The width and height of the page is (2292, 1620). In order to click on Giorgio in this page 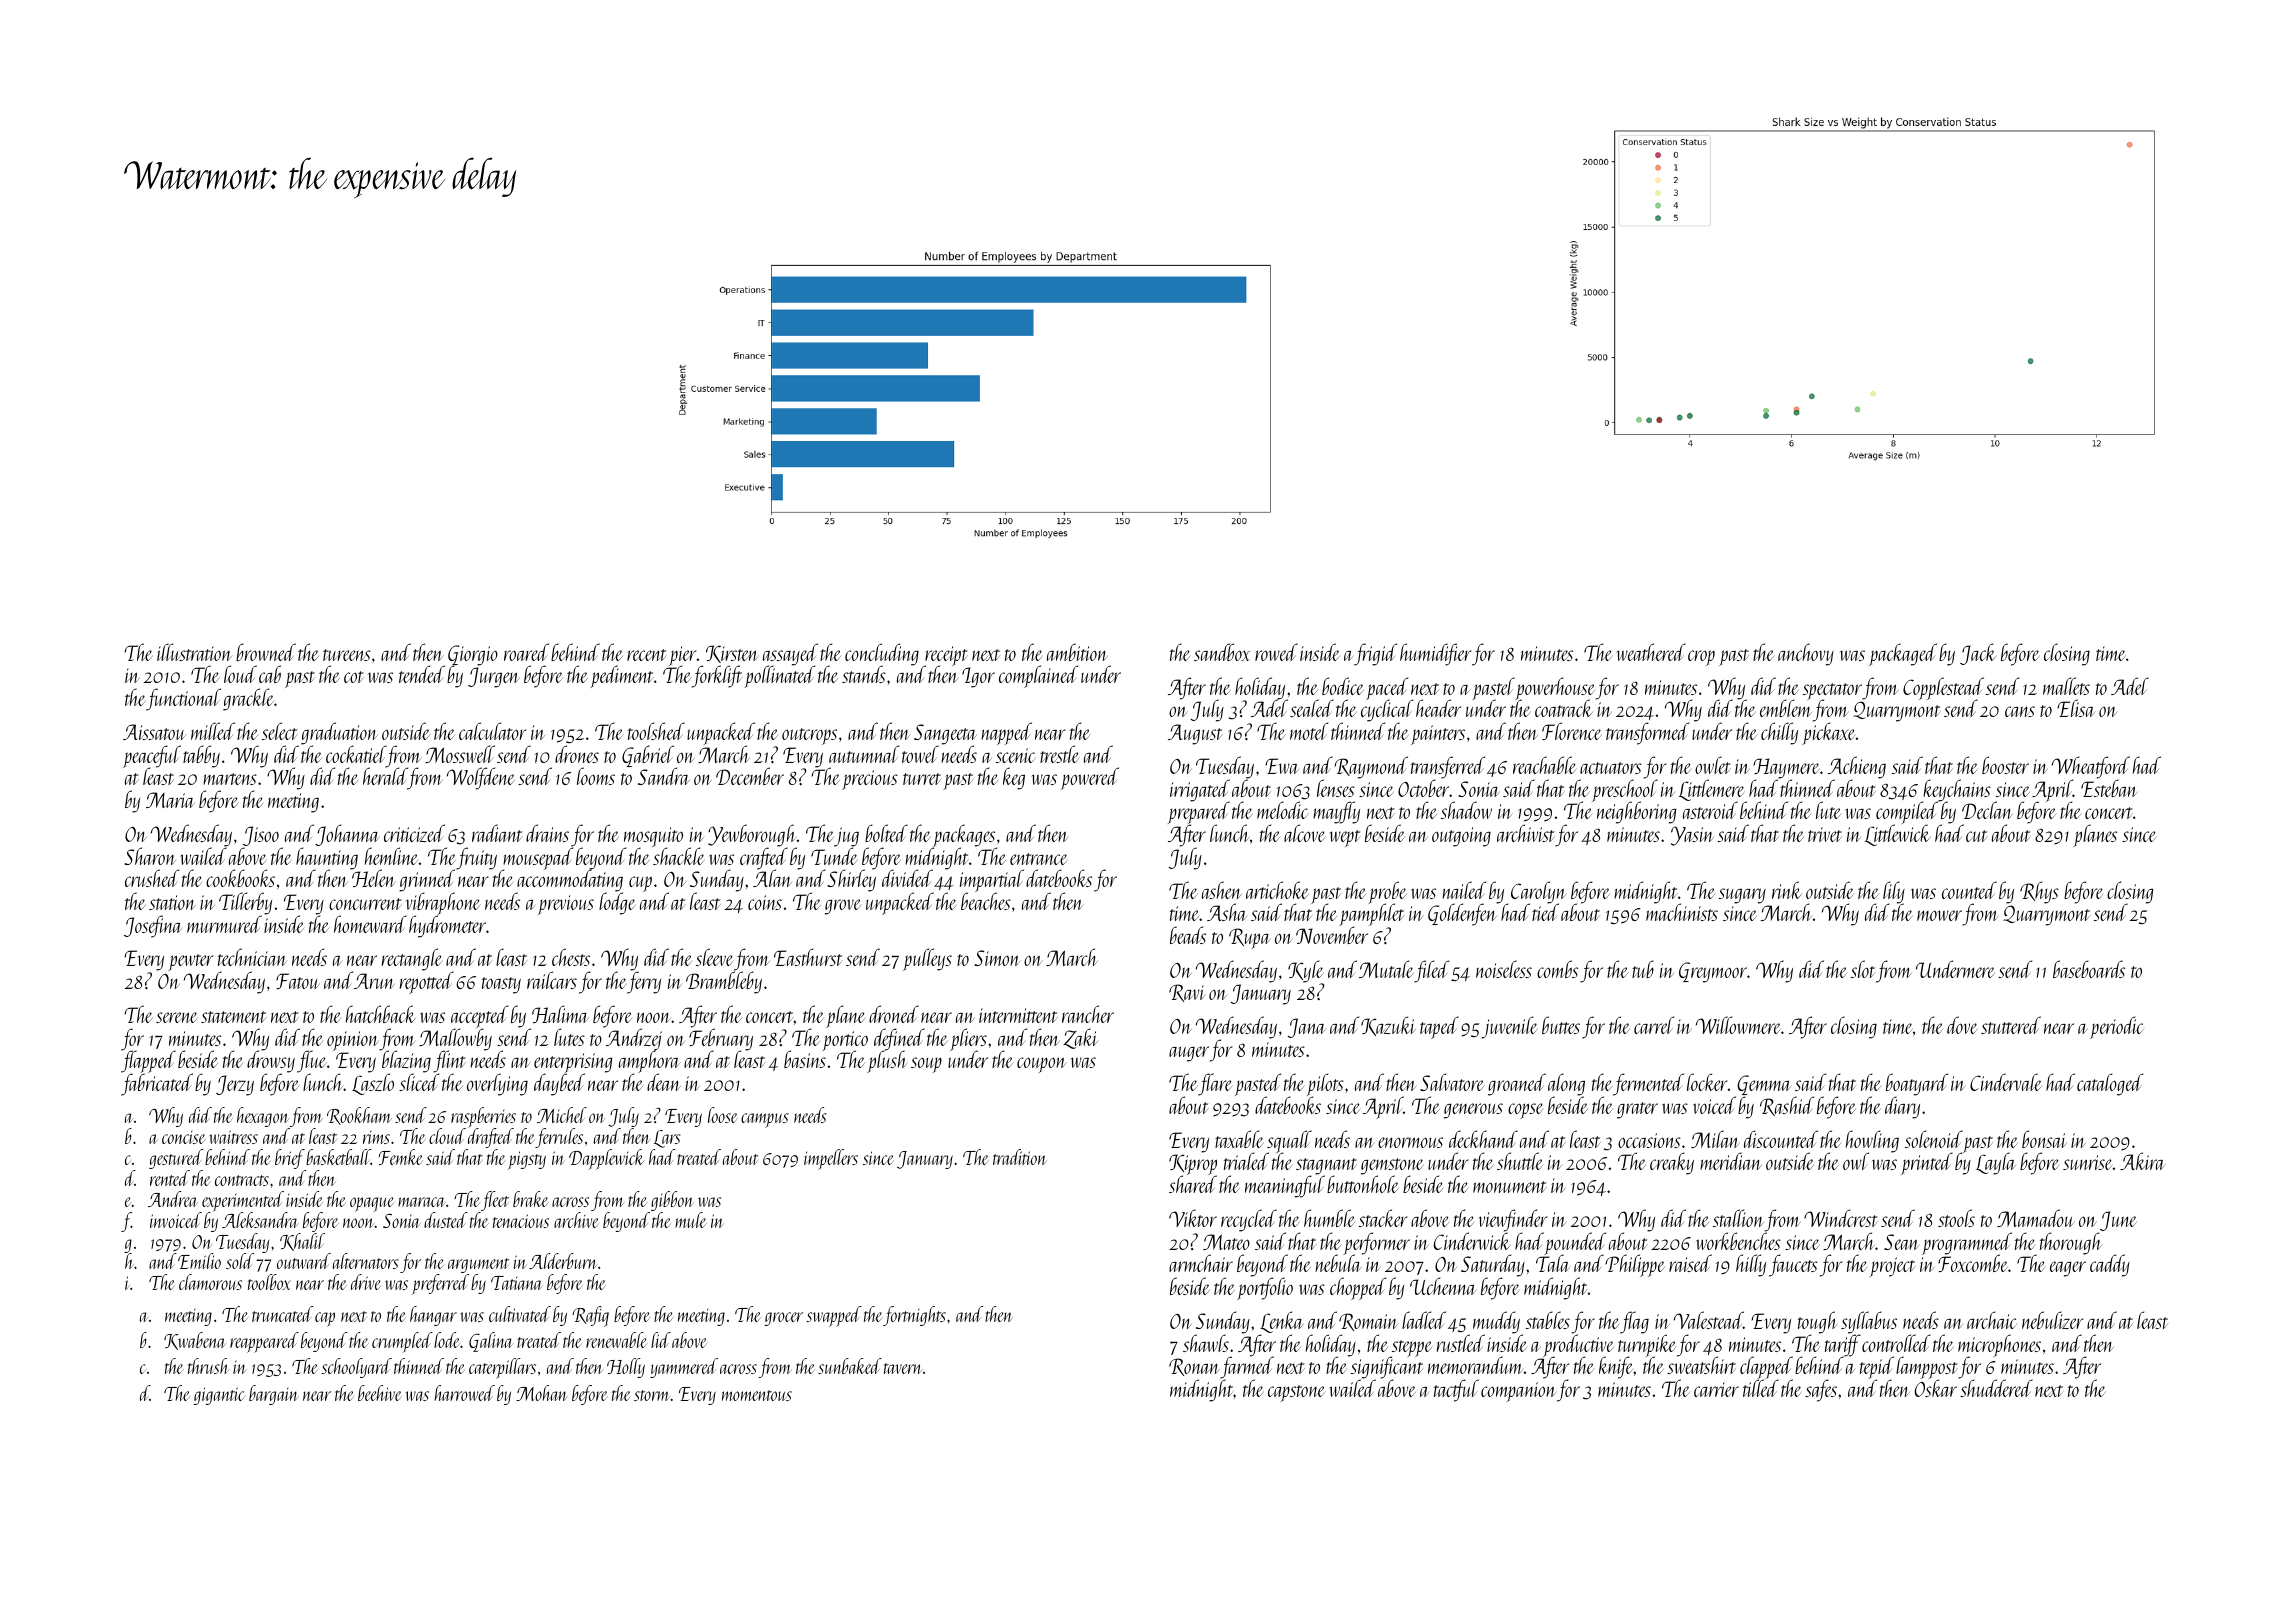, I will do `click(473, 655)`.
